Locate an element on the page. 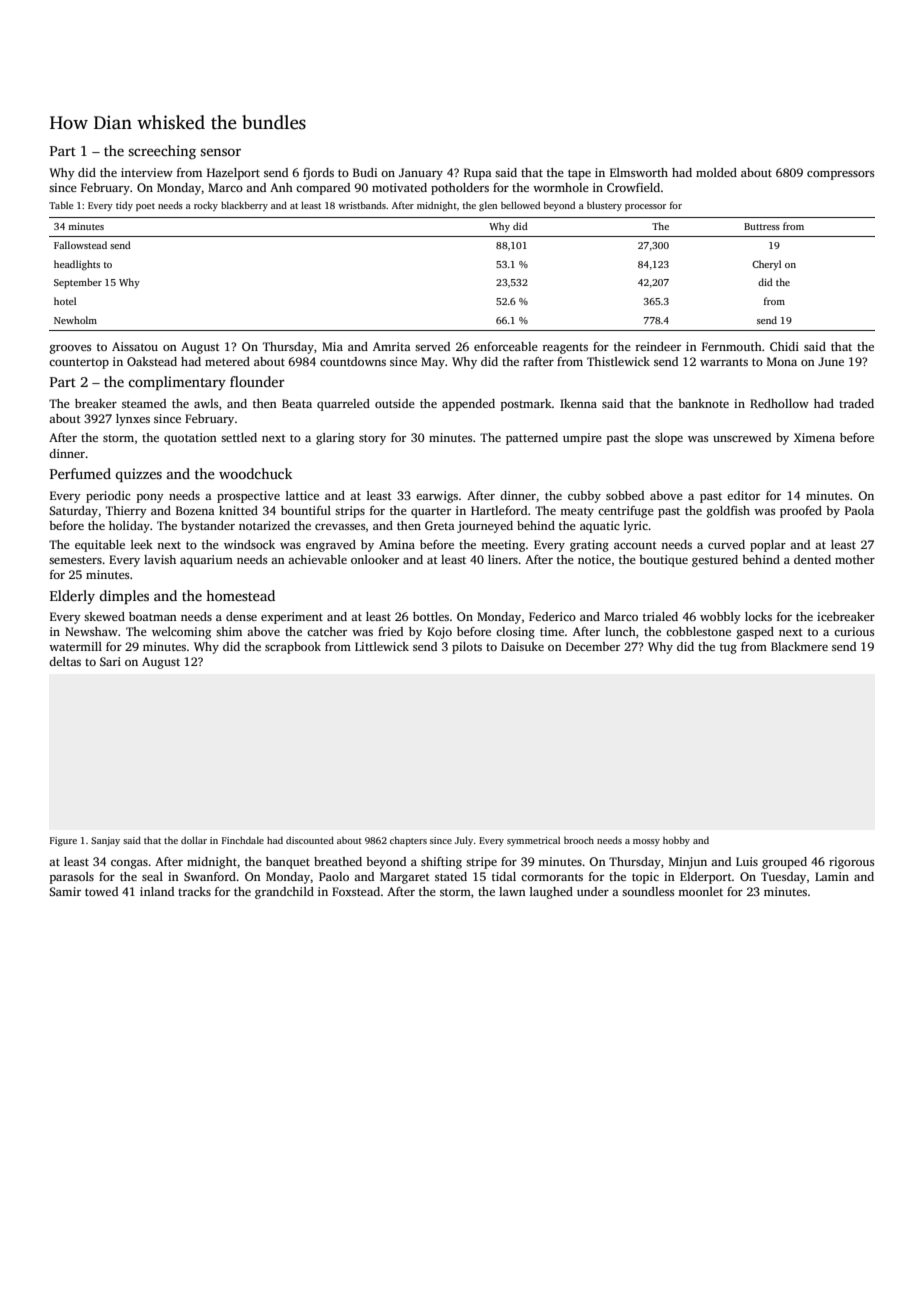 This document has height=1308, width=924. Blackmere is located at coordinates (799, 646).
